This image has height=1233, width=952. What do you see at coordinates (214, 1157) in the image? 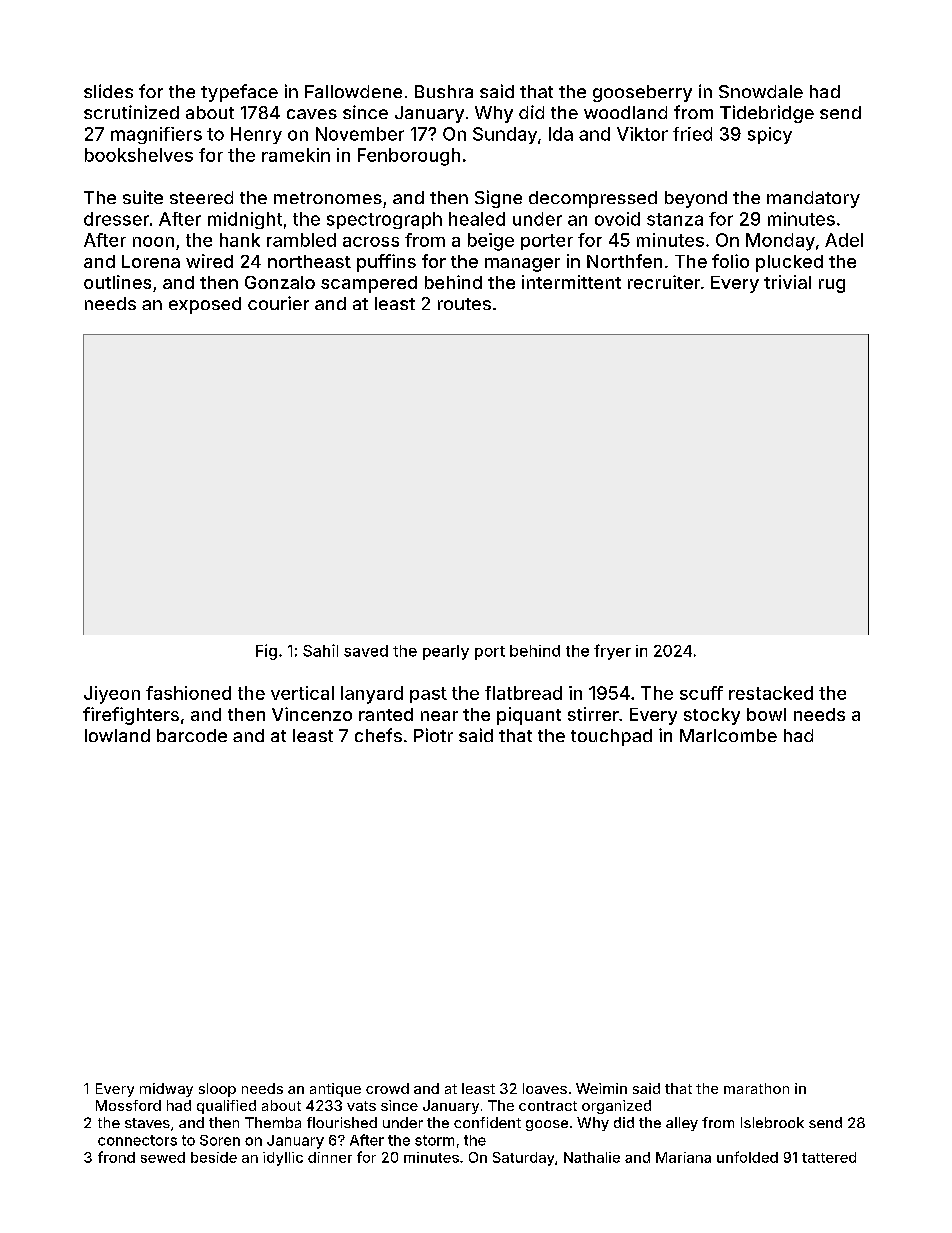
I see `beside` at bounding box center [214, 1157].
